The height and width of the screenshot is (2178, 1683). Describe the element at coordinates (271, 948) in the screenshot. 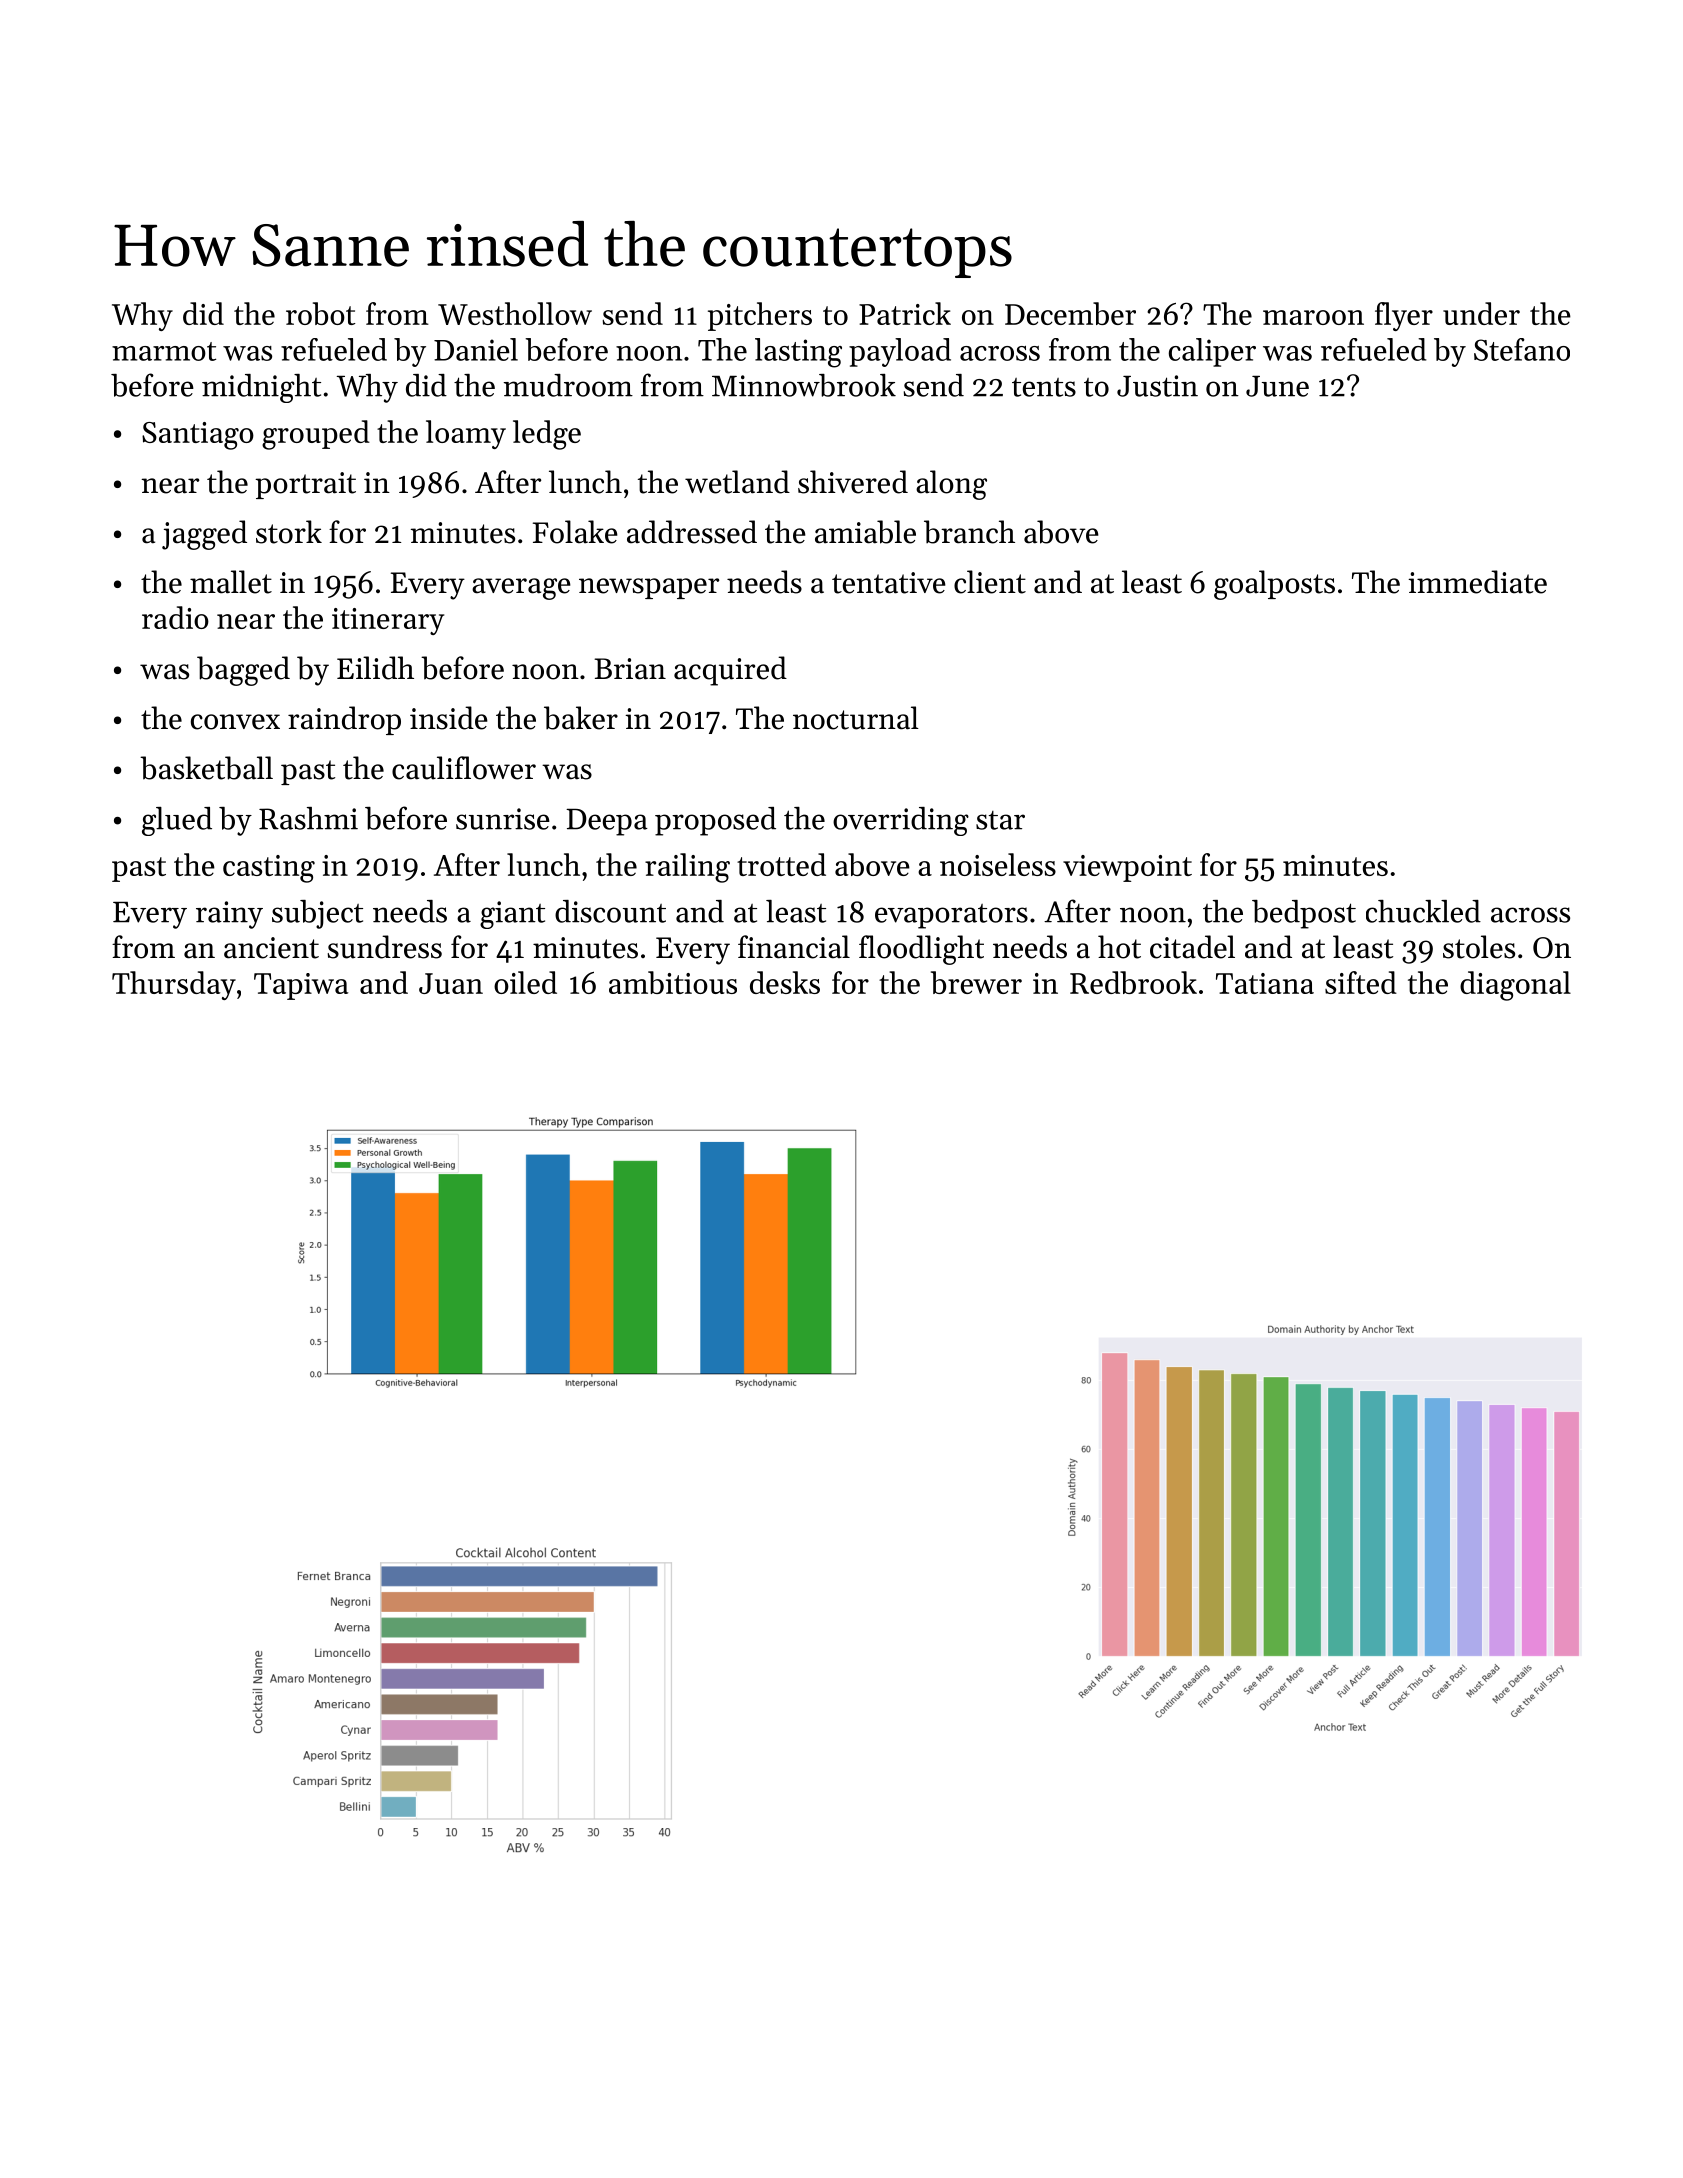

I see `ancient` at that location.
